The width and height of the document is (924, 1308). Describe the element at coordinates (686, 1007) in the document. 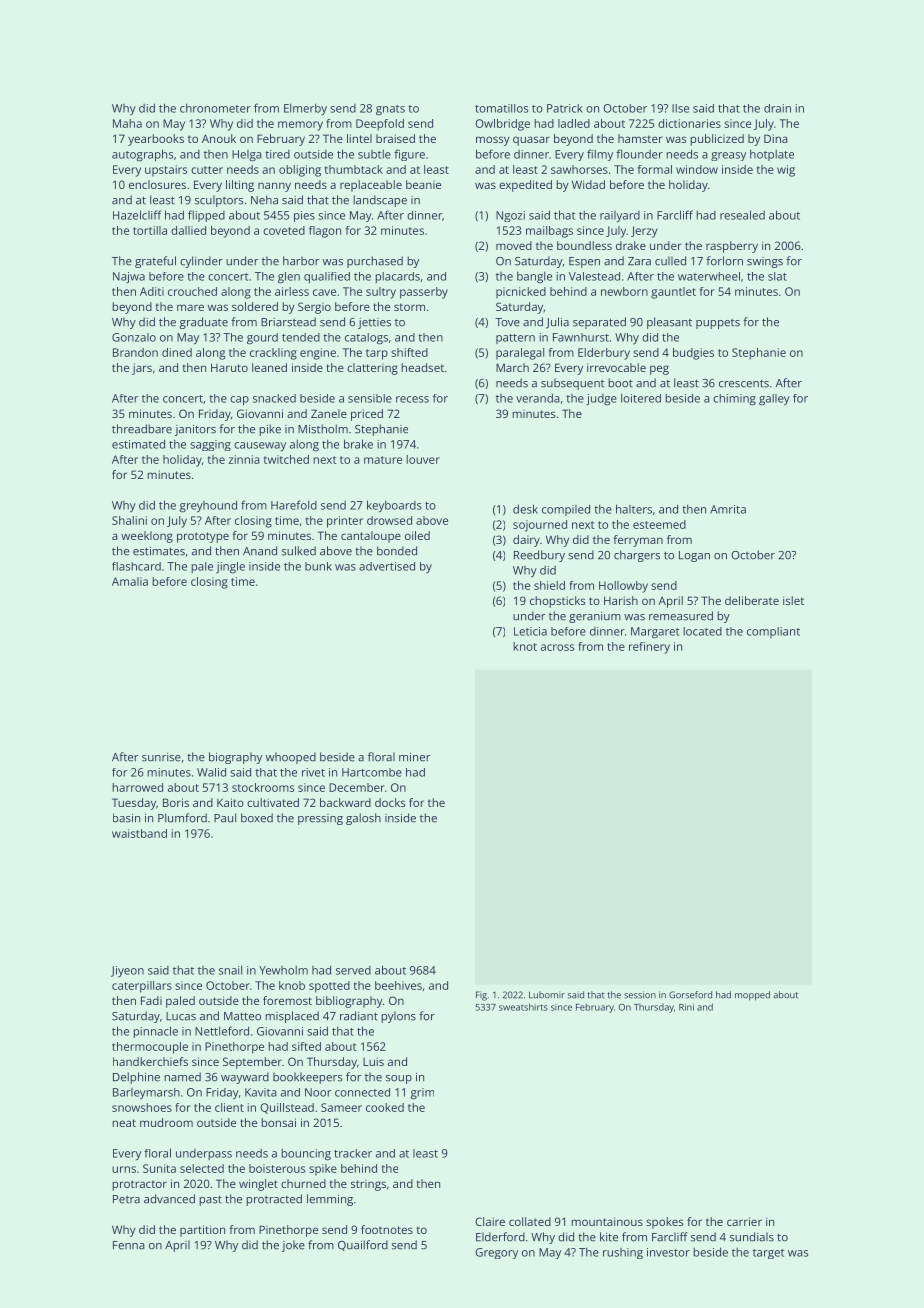

I see `Rini` at that location.
